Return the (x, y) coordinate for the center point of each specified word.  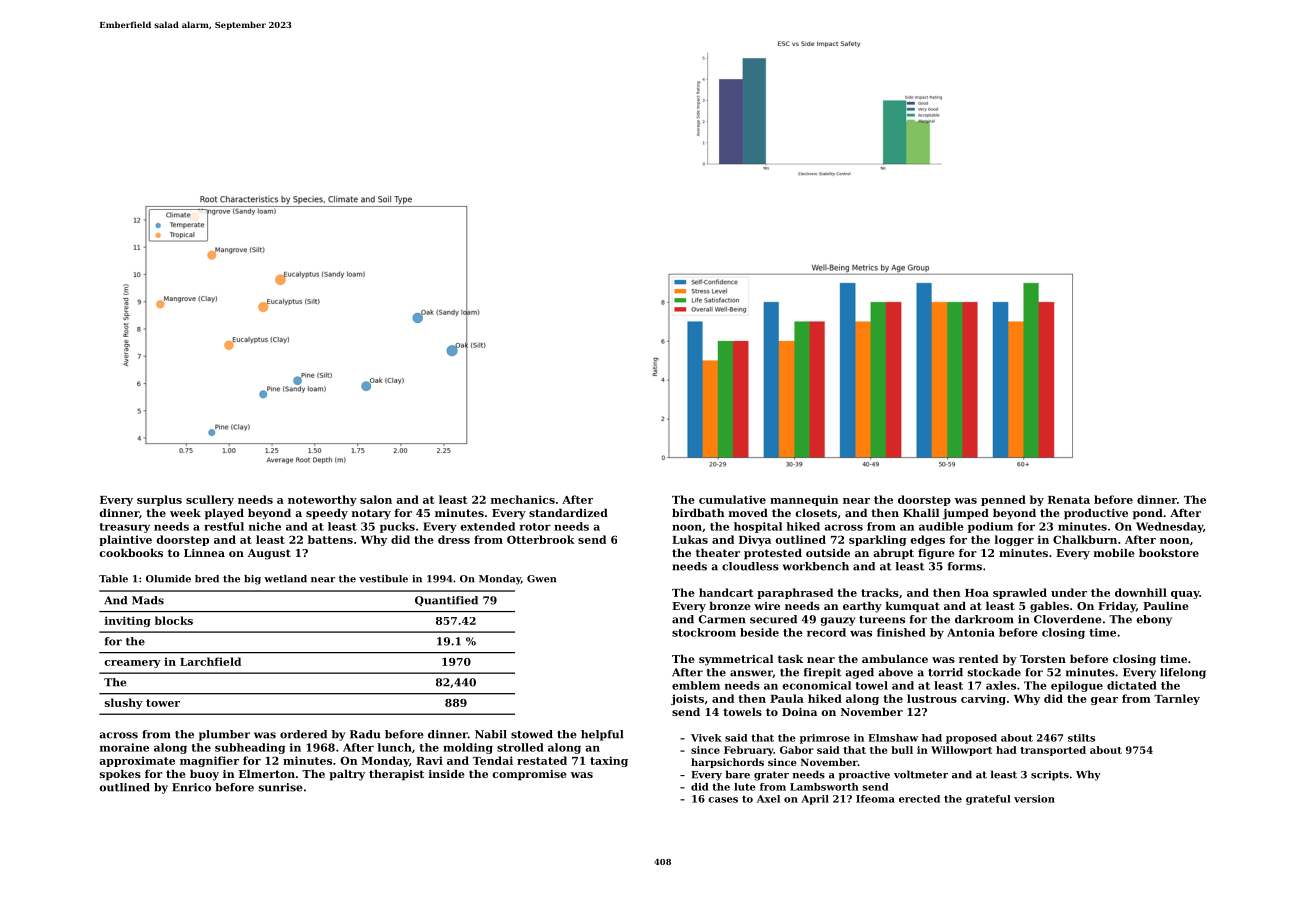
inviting (128, 621)
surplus (159, 500)
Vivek (706, 738)
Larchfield (210, 661)
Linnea (204, 553)
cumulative (732, 499)
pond (1148, 514)
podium (990, 527)
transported (1053, 751)
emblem (696, 685)
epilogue (1077, 686)
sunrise (281, 787)
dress (454, 539)
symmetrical (736, 660)
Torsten (1043, 659)
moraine (124, 747)
